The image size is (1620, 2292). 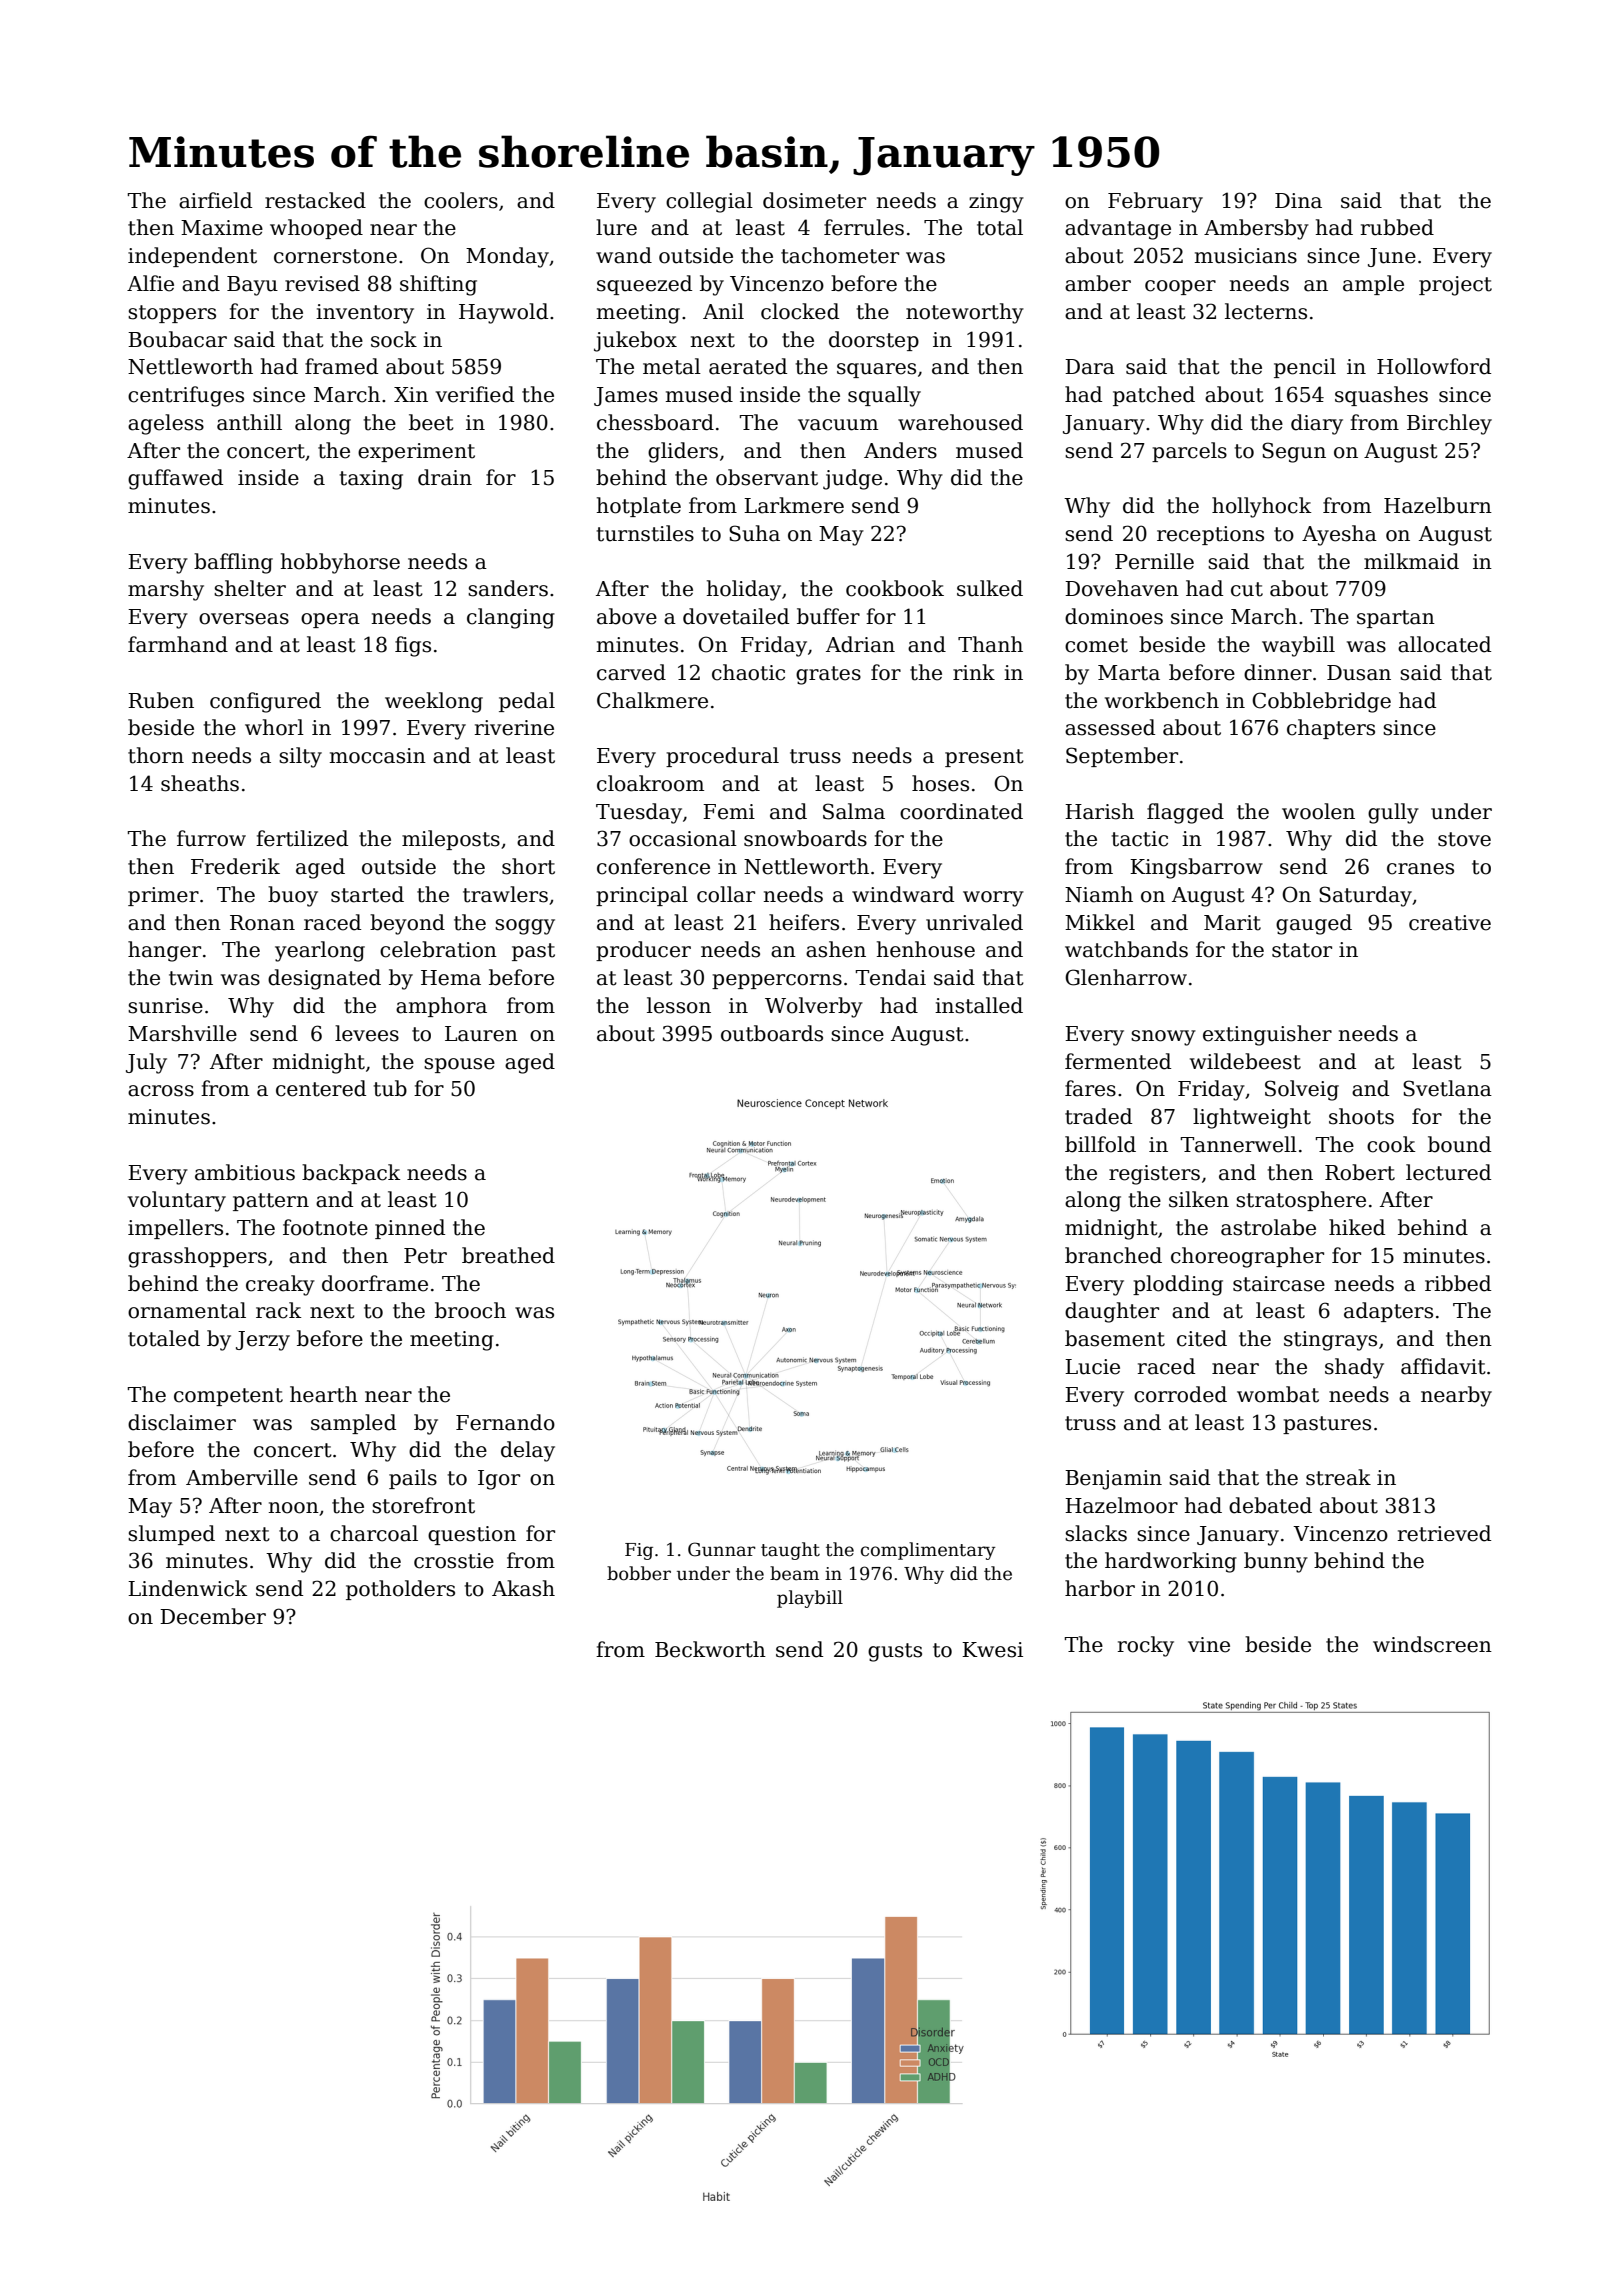 I want to click on rubbed, so click(x=1397, y=227).
